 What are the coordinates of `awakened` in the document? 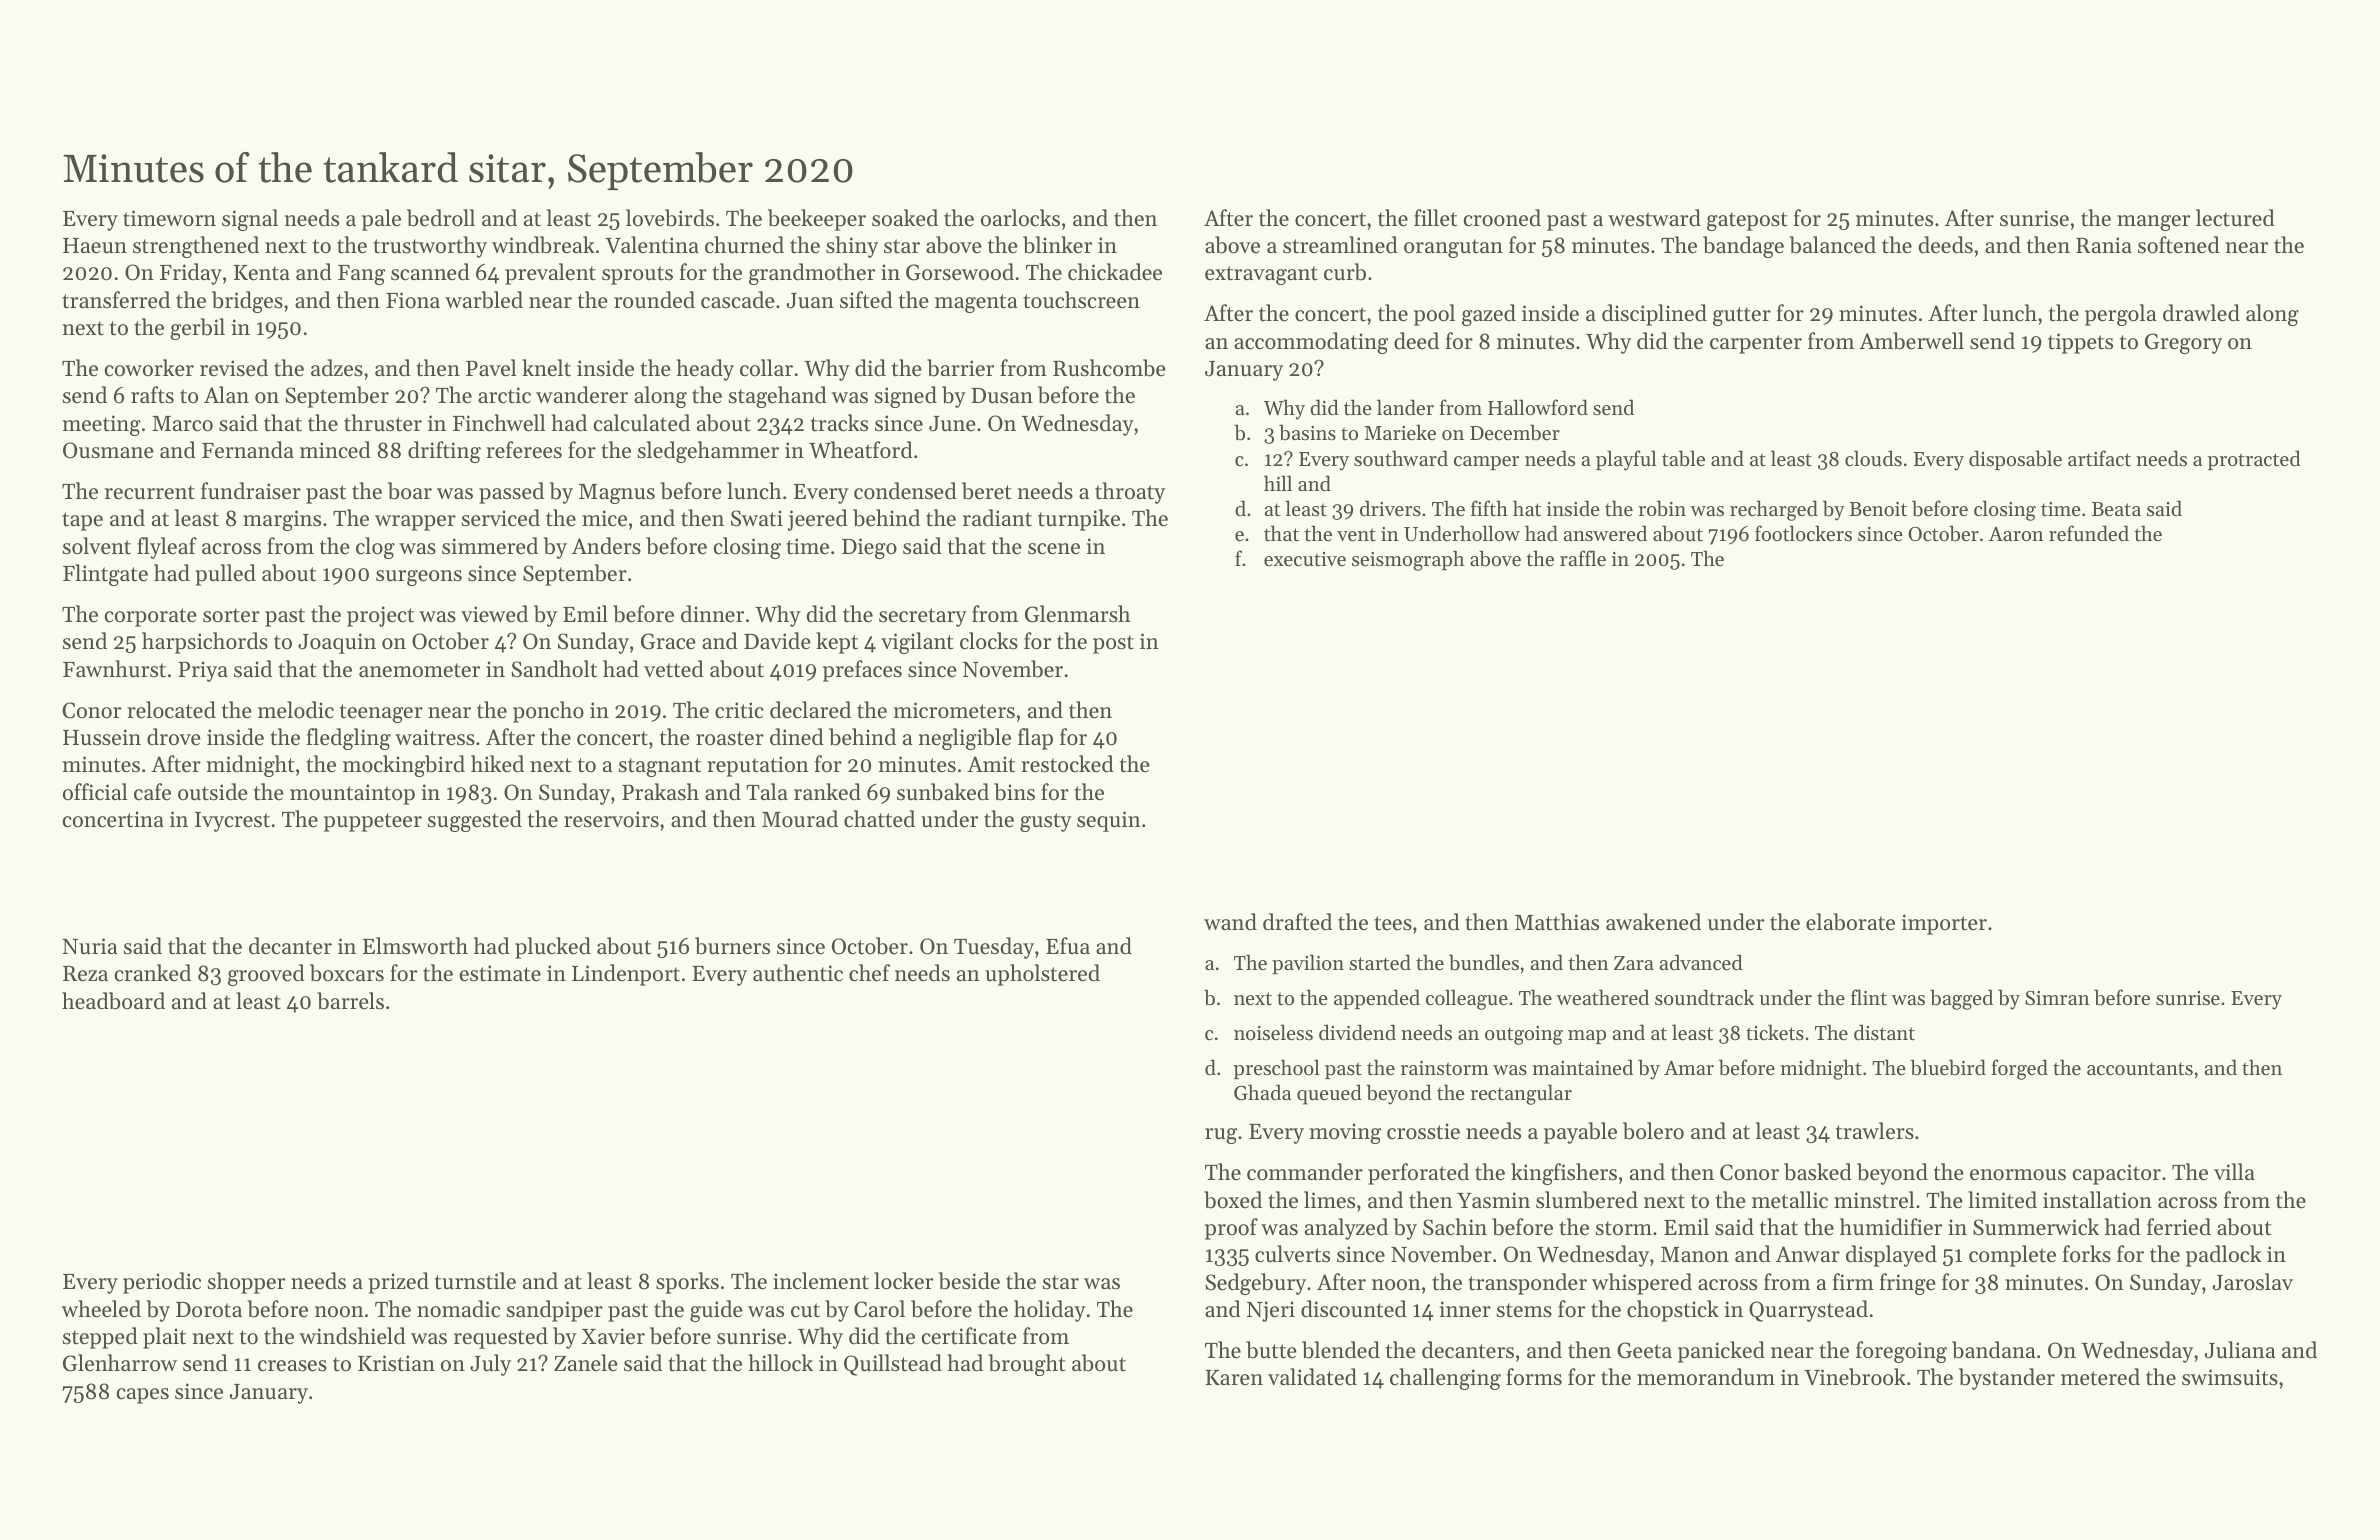 It's located at (1653, 922).
